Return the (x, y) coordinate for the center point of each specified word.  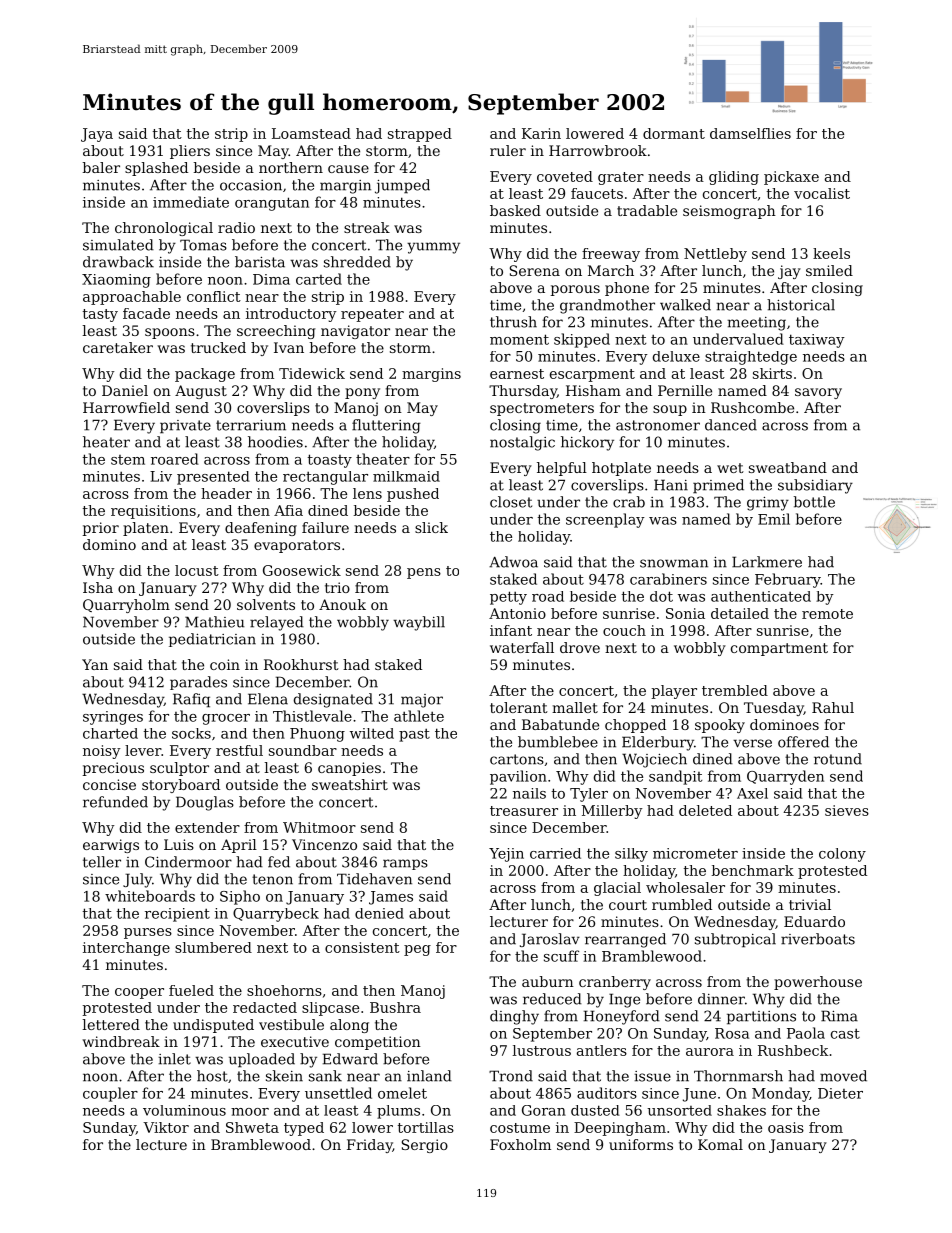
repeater (372, 315)
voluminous (184, 1110)
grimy (768, 504)
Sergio (425, 1146)
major (422, 701)
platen (146, 529)
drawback (118, 262)
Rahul (833, 707)
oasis (786, 1127)
